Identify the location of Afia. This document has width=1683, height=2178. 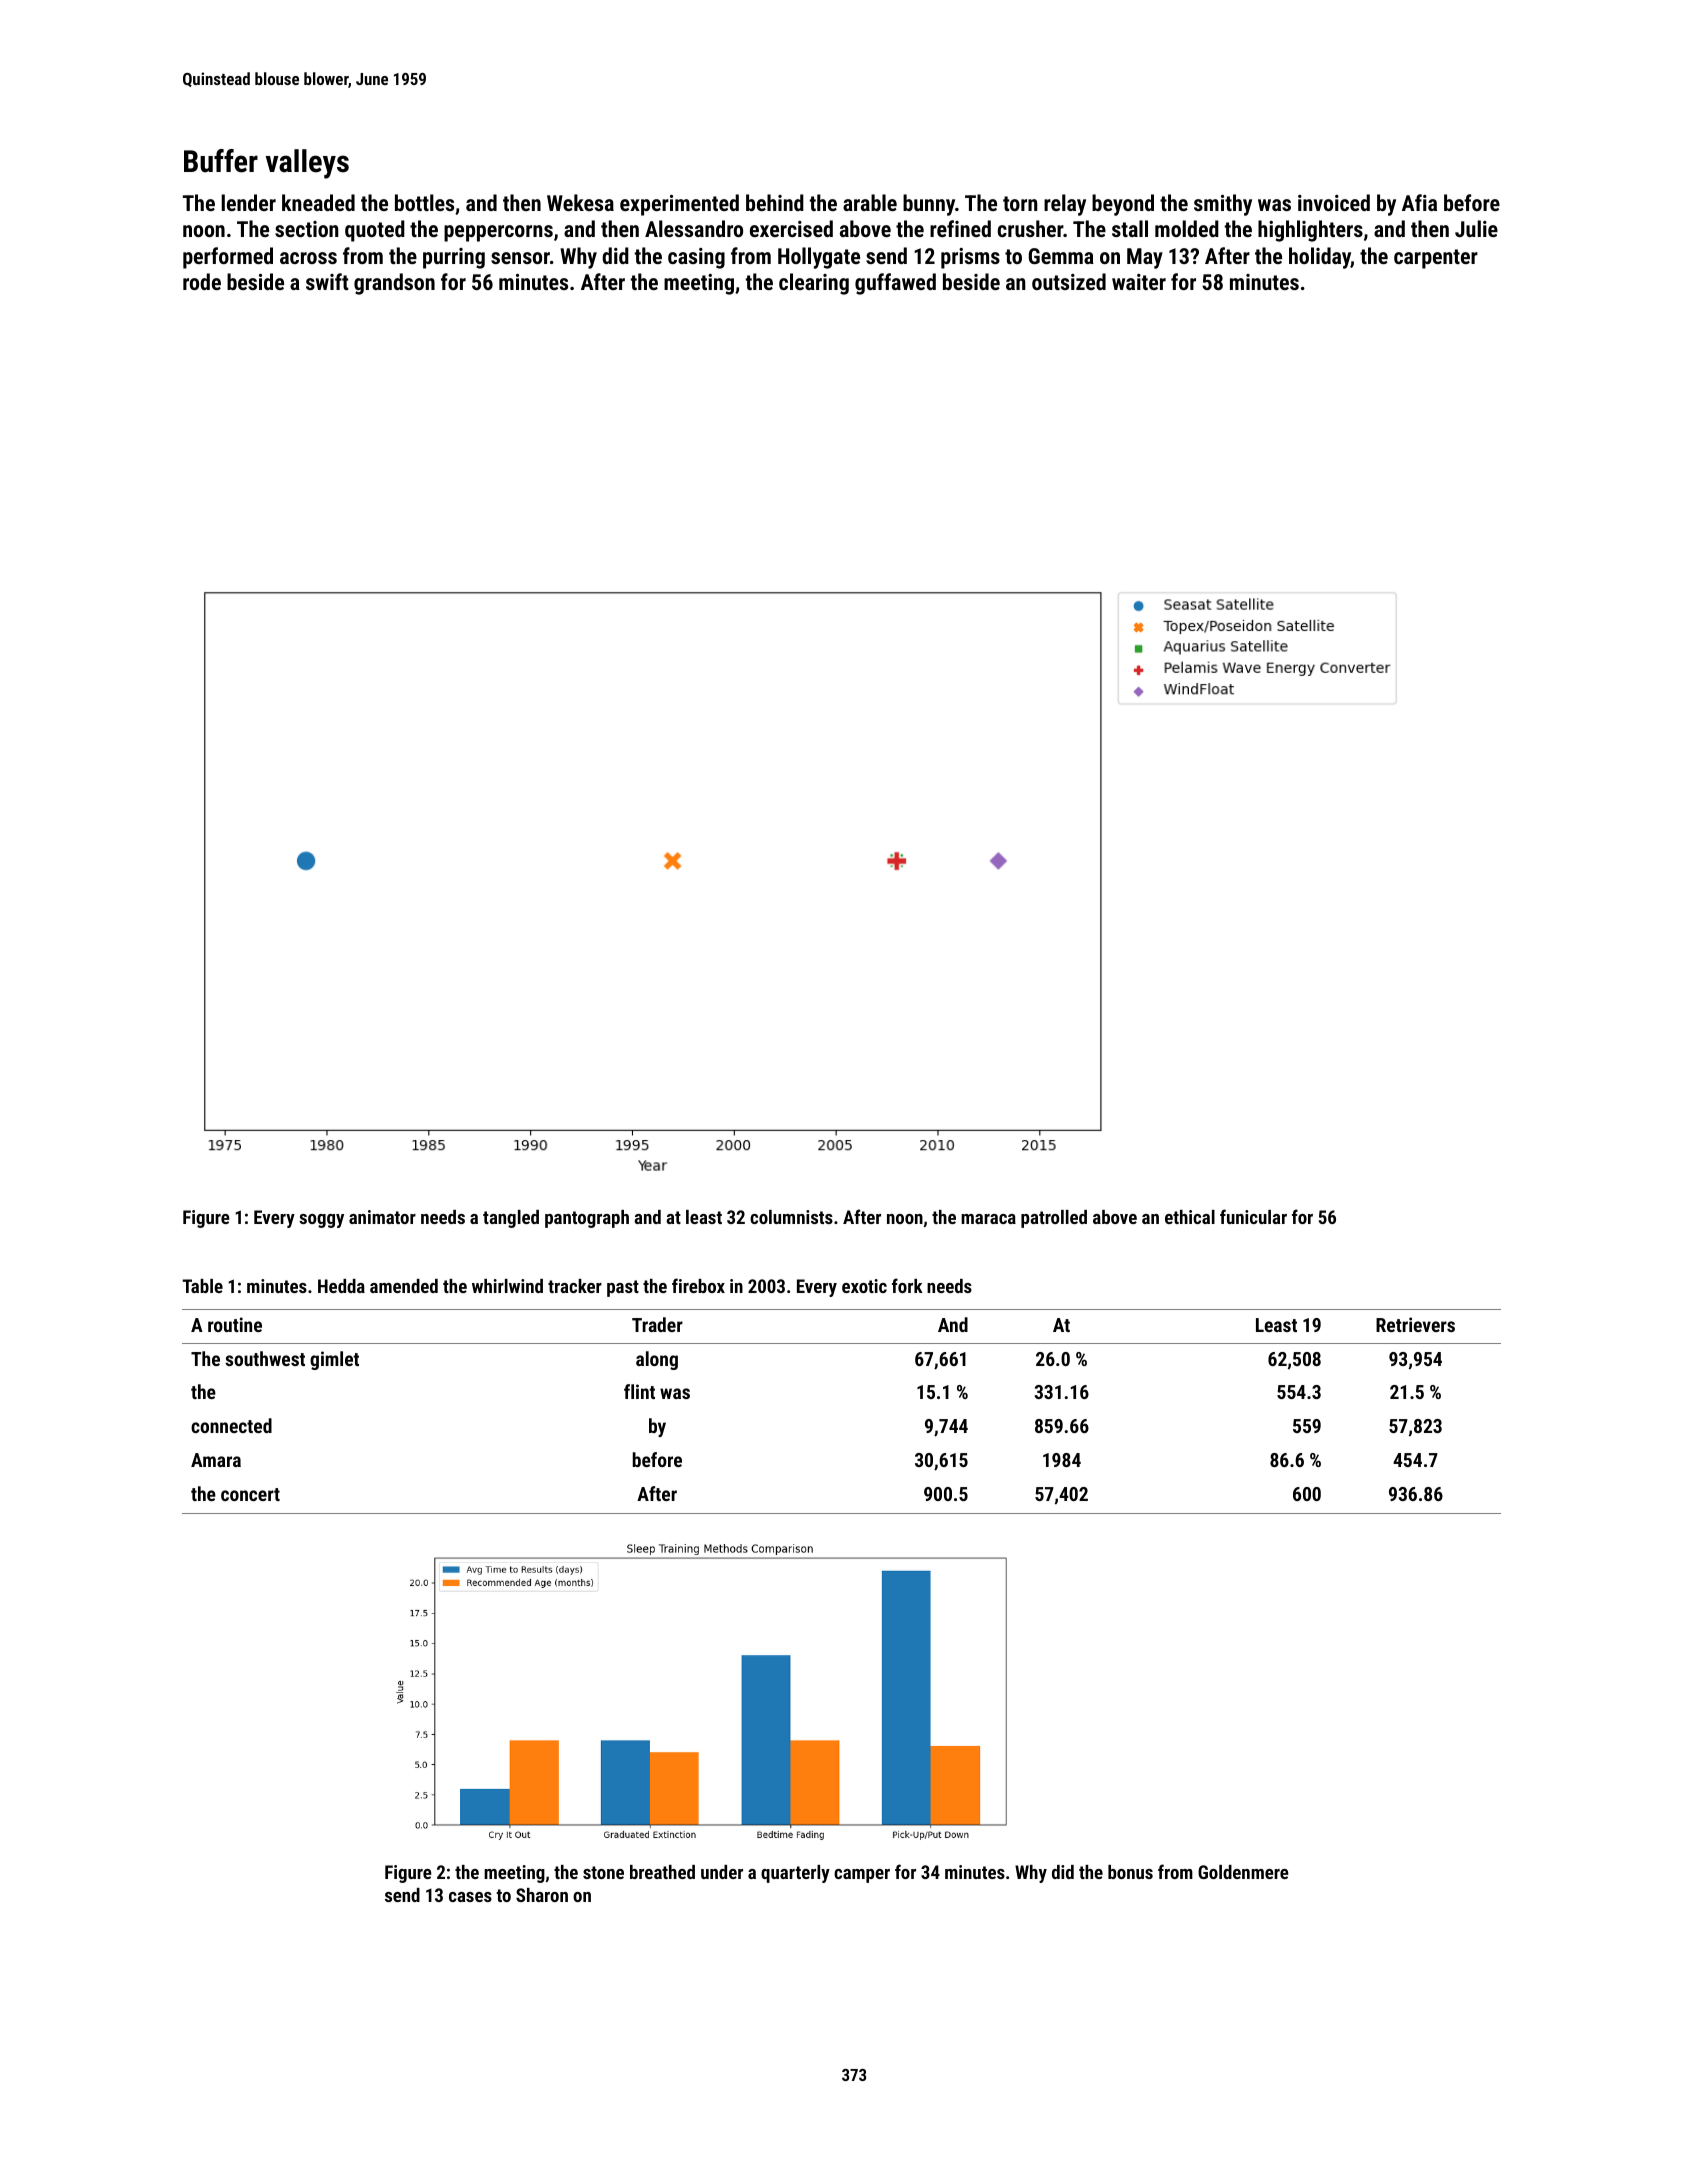
(1419, 202).
